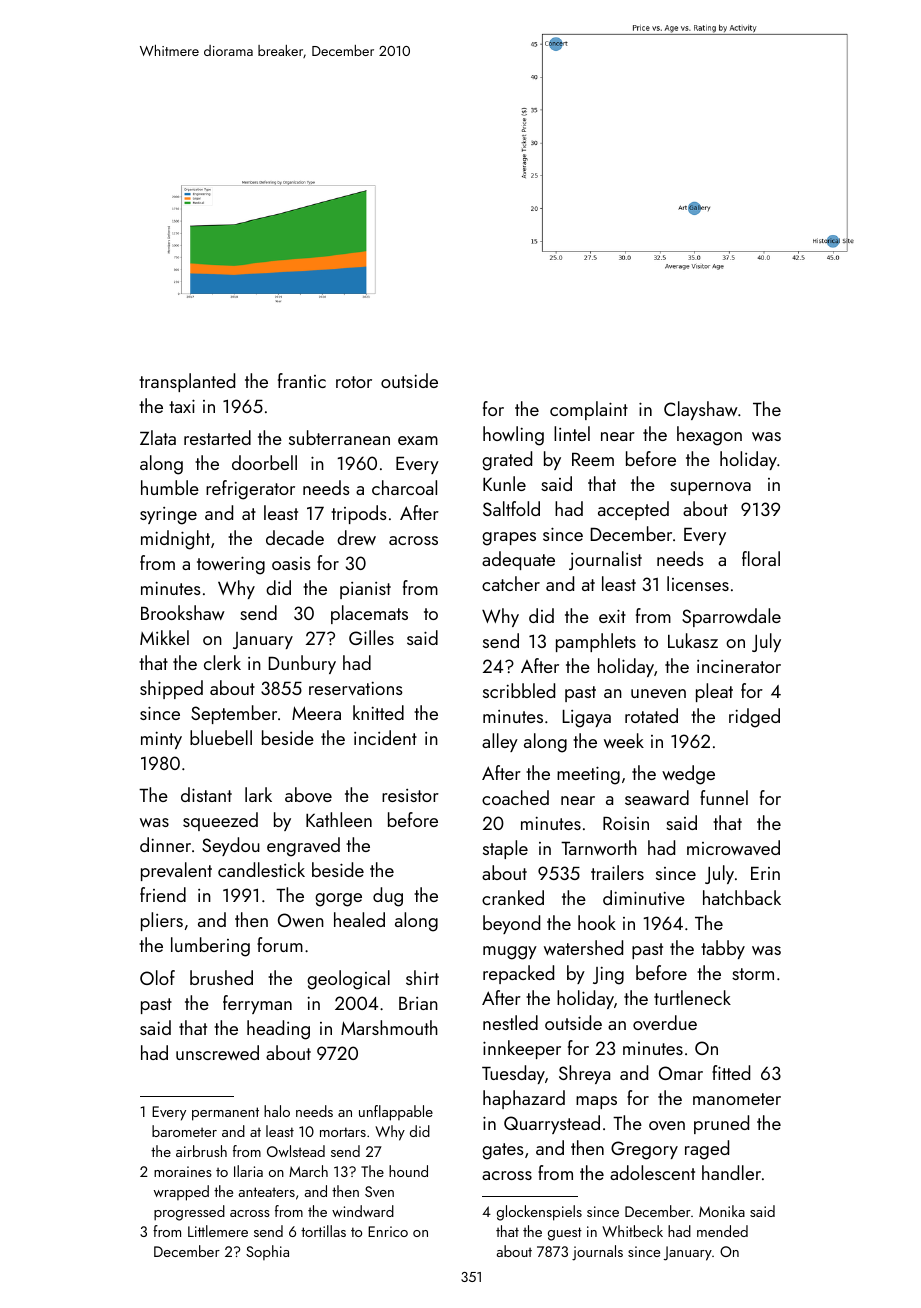 The image size is (921, 1308). I want to click on ridged, so click(754, 718).
